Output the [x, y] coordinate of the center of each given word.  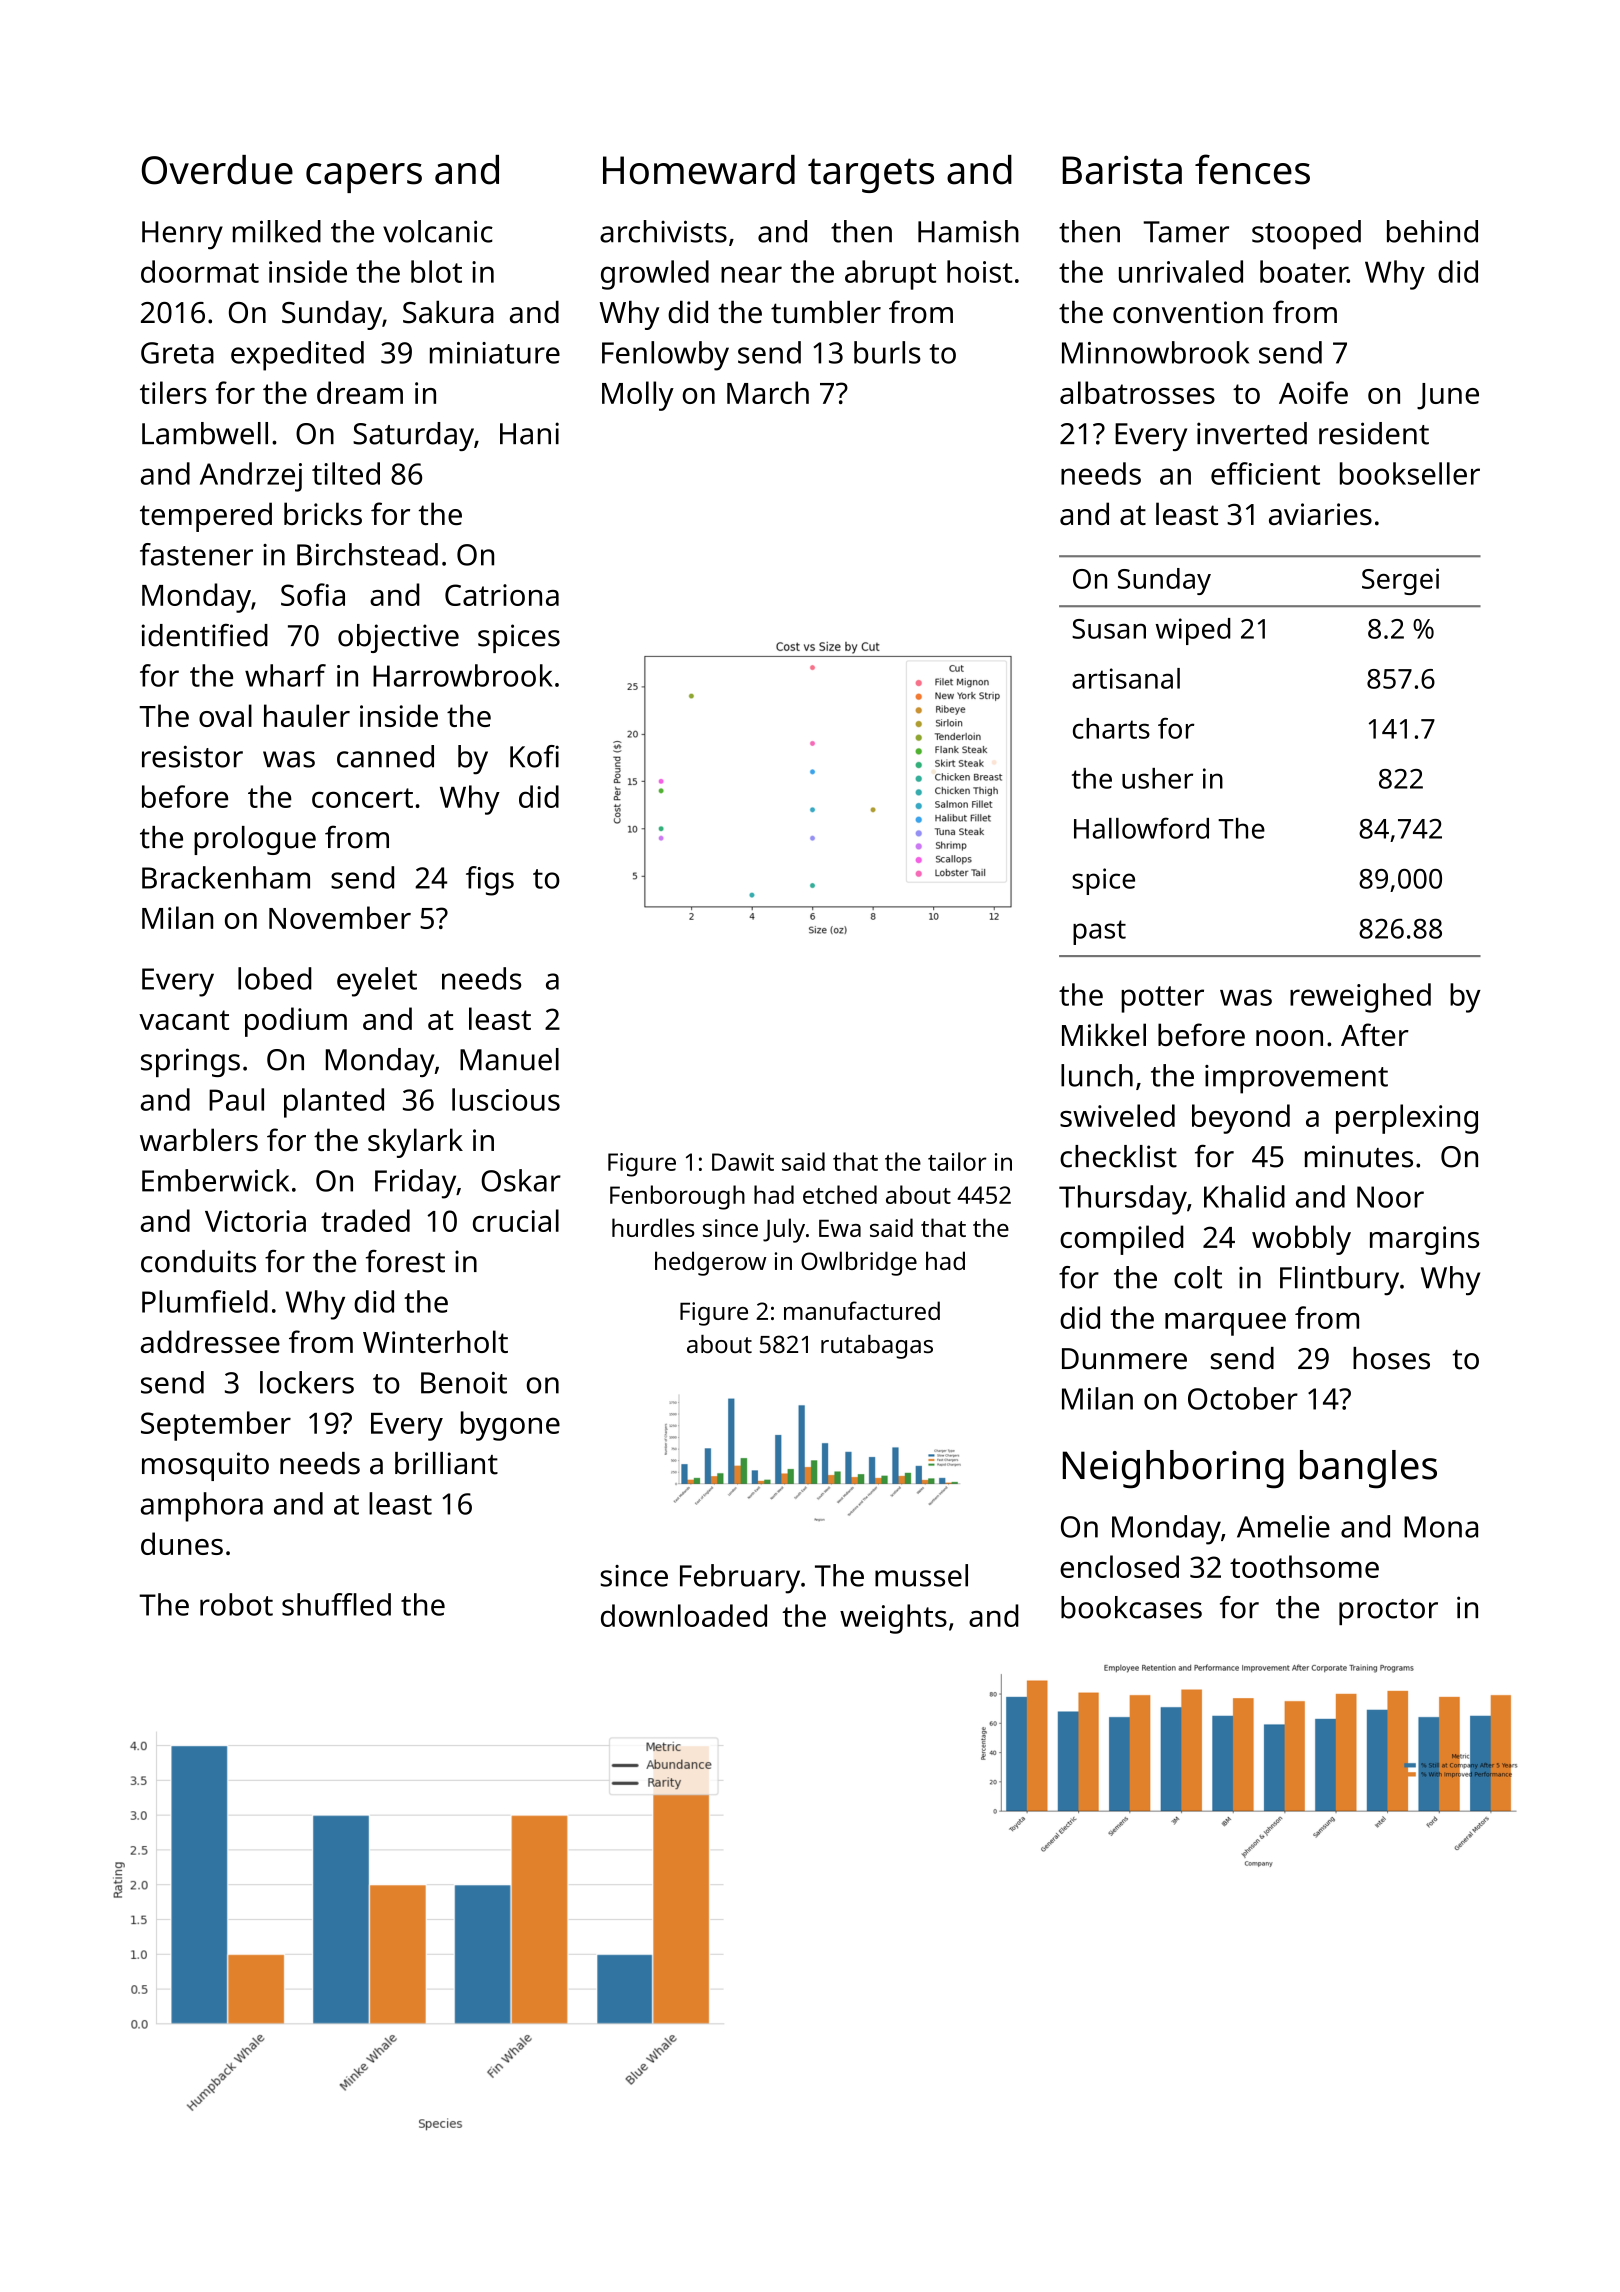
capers [364, 178]
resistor [192, 756]
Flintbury [1339, 1281]
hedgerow [710, 1263]
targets [871, 175]
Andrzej [251, 477]
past [1099, 932]
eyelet [377, 982]
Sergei [1400, 581]
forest [405, 1261]
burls [887, 352]
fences [1252, 169]
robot [236, 1604]
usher [1157, 778]
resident [1374, 433]
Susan [1109, 629]
